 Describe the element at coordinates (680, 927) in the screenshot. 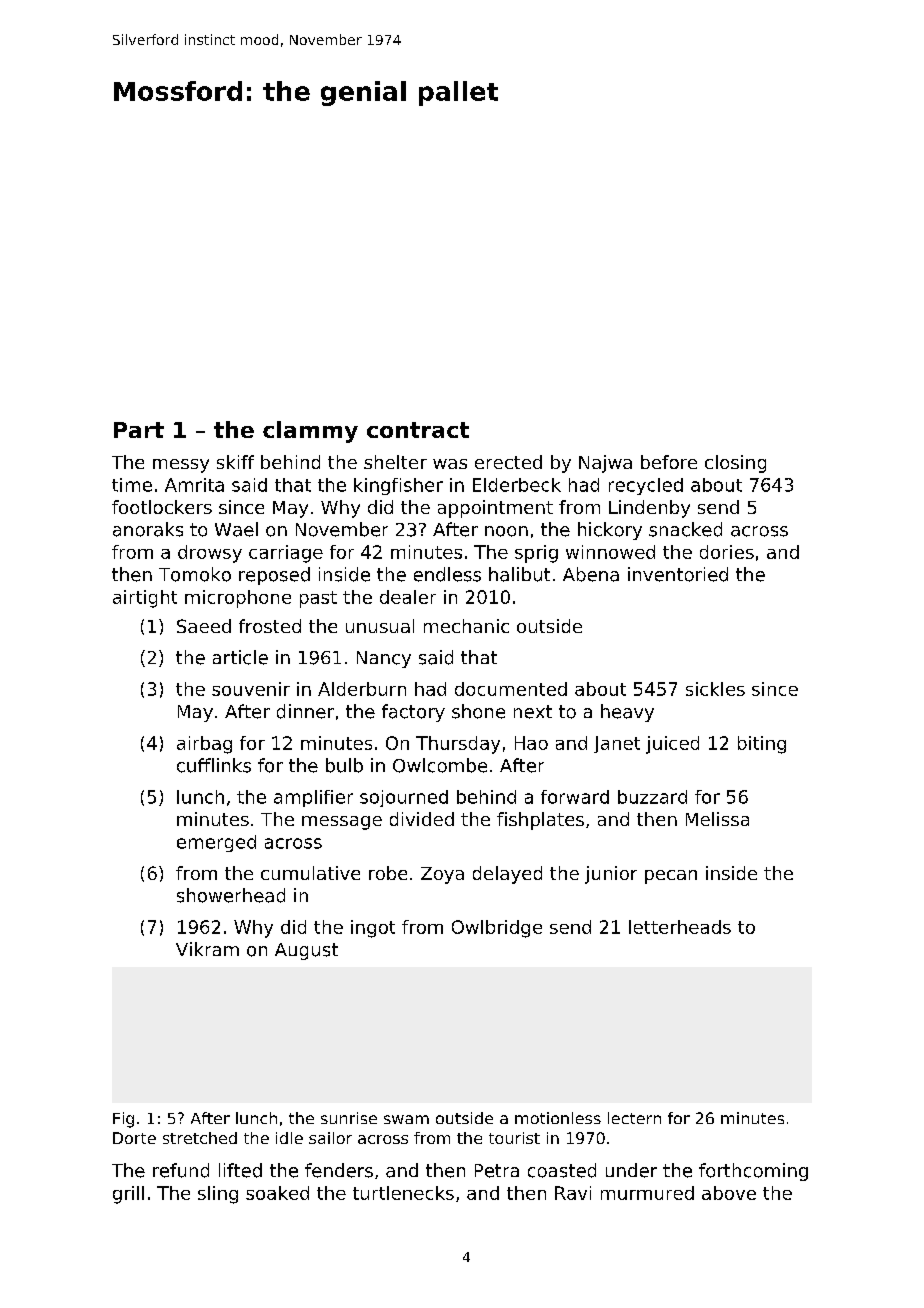

I see `letterheads` at that location.
